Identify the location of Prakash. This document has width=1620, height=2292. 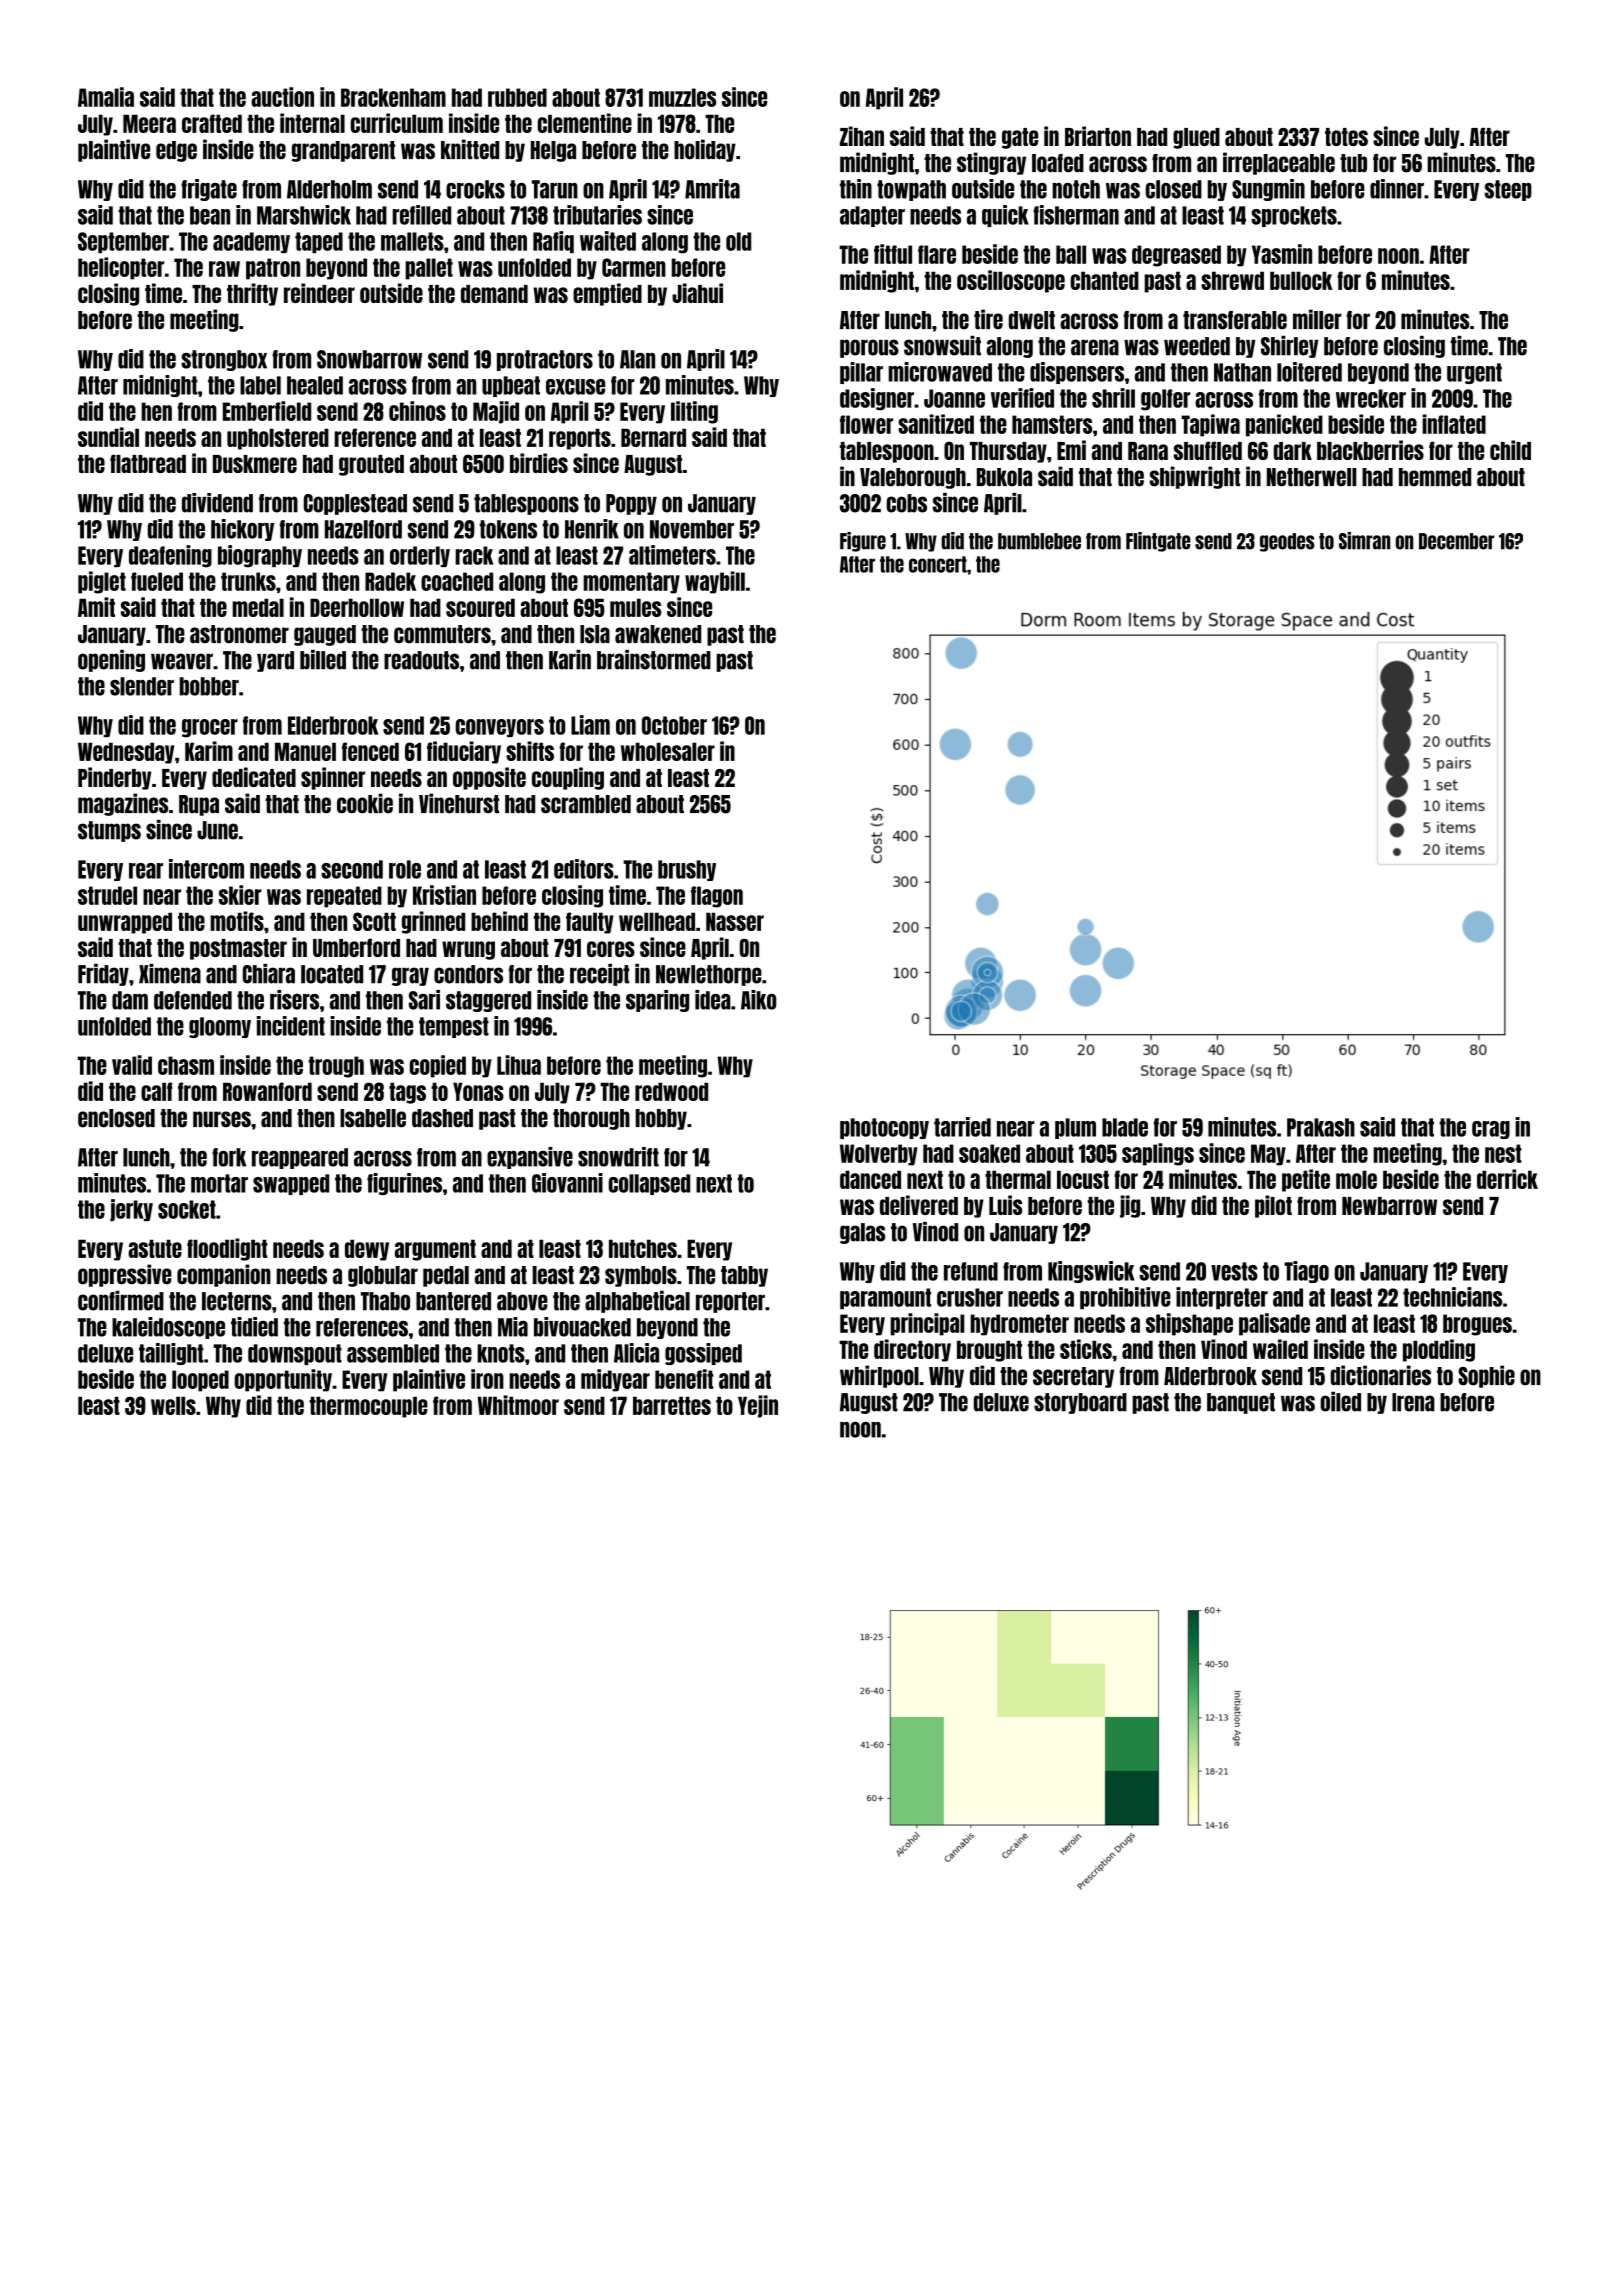
(1321, 1127).
